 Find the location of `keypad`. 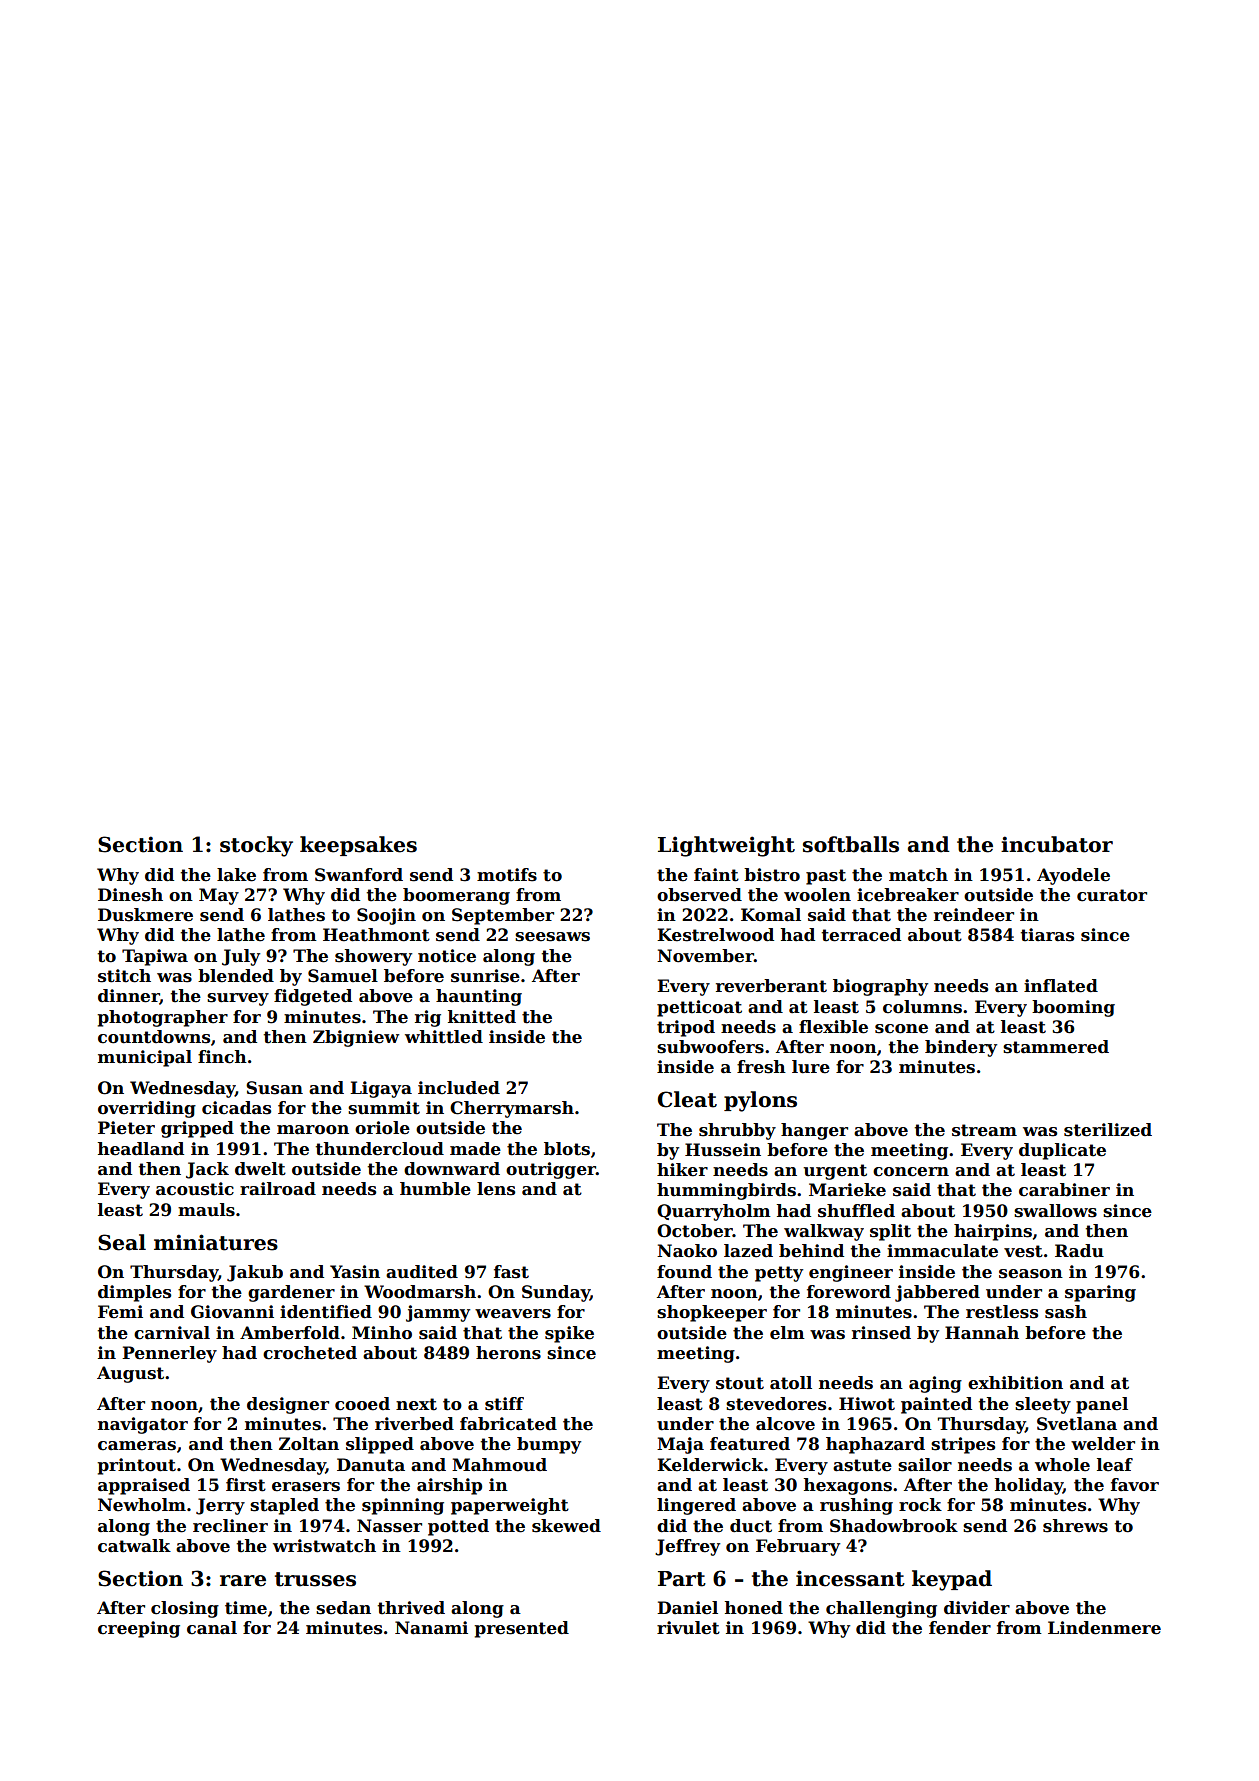

keypad is located at coordinates (952, 1580).
